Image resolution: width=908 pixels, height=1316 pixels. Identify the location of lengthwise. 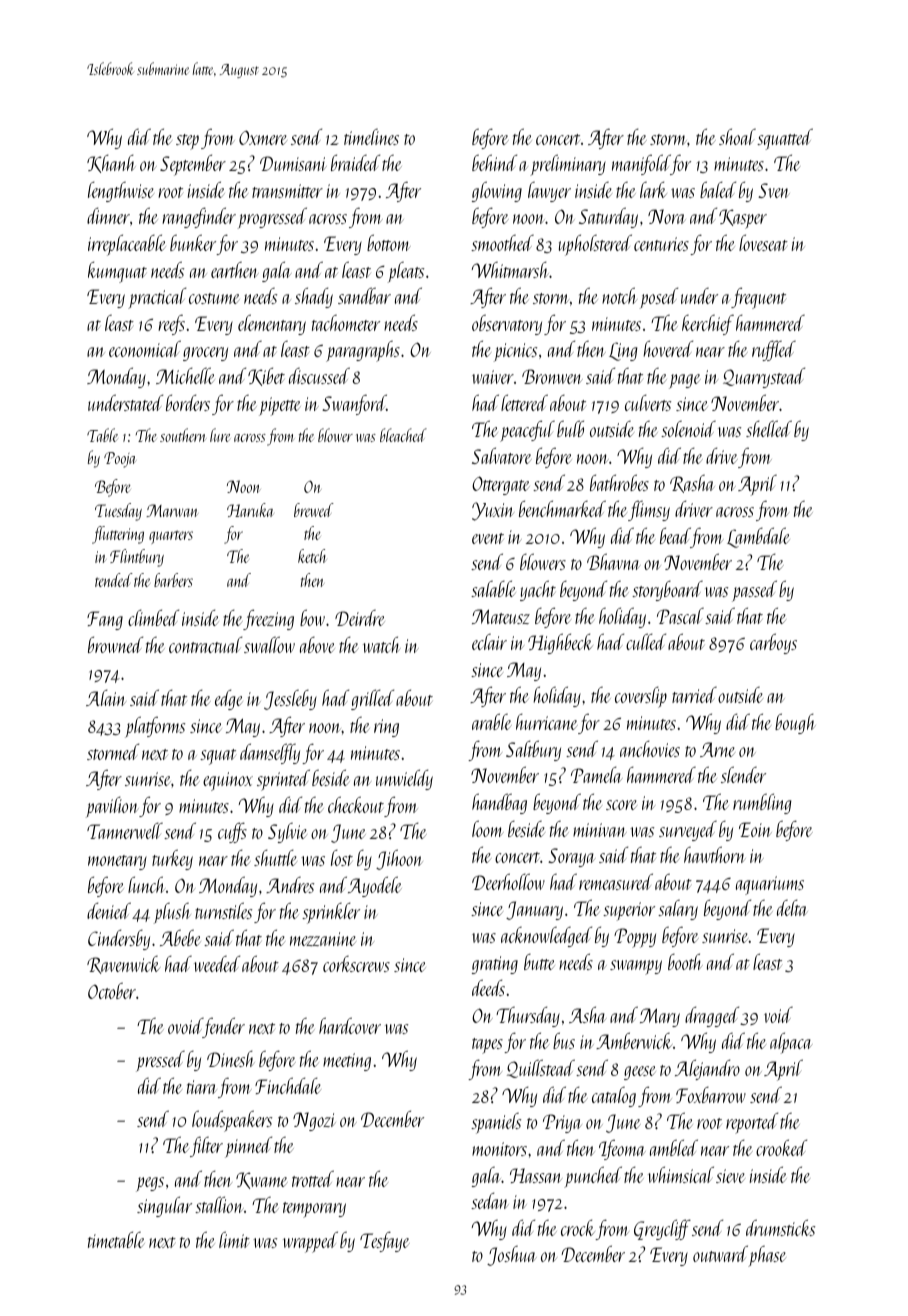
(121, 191).
